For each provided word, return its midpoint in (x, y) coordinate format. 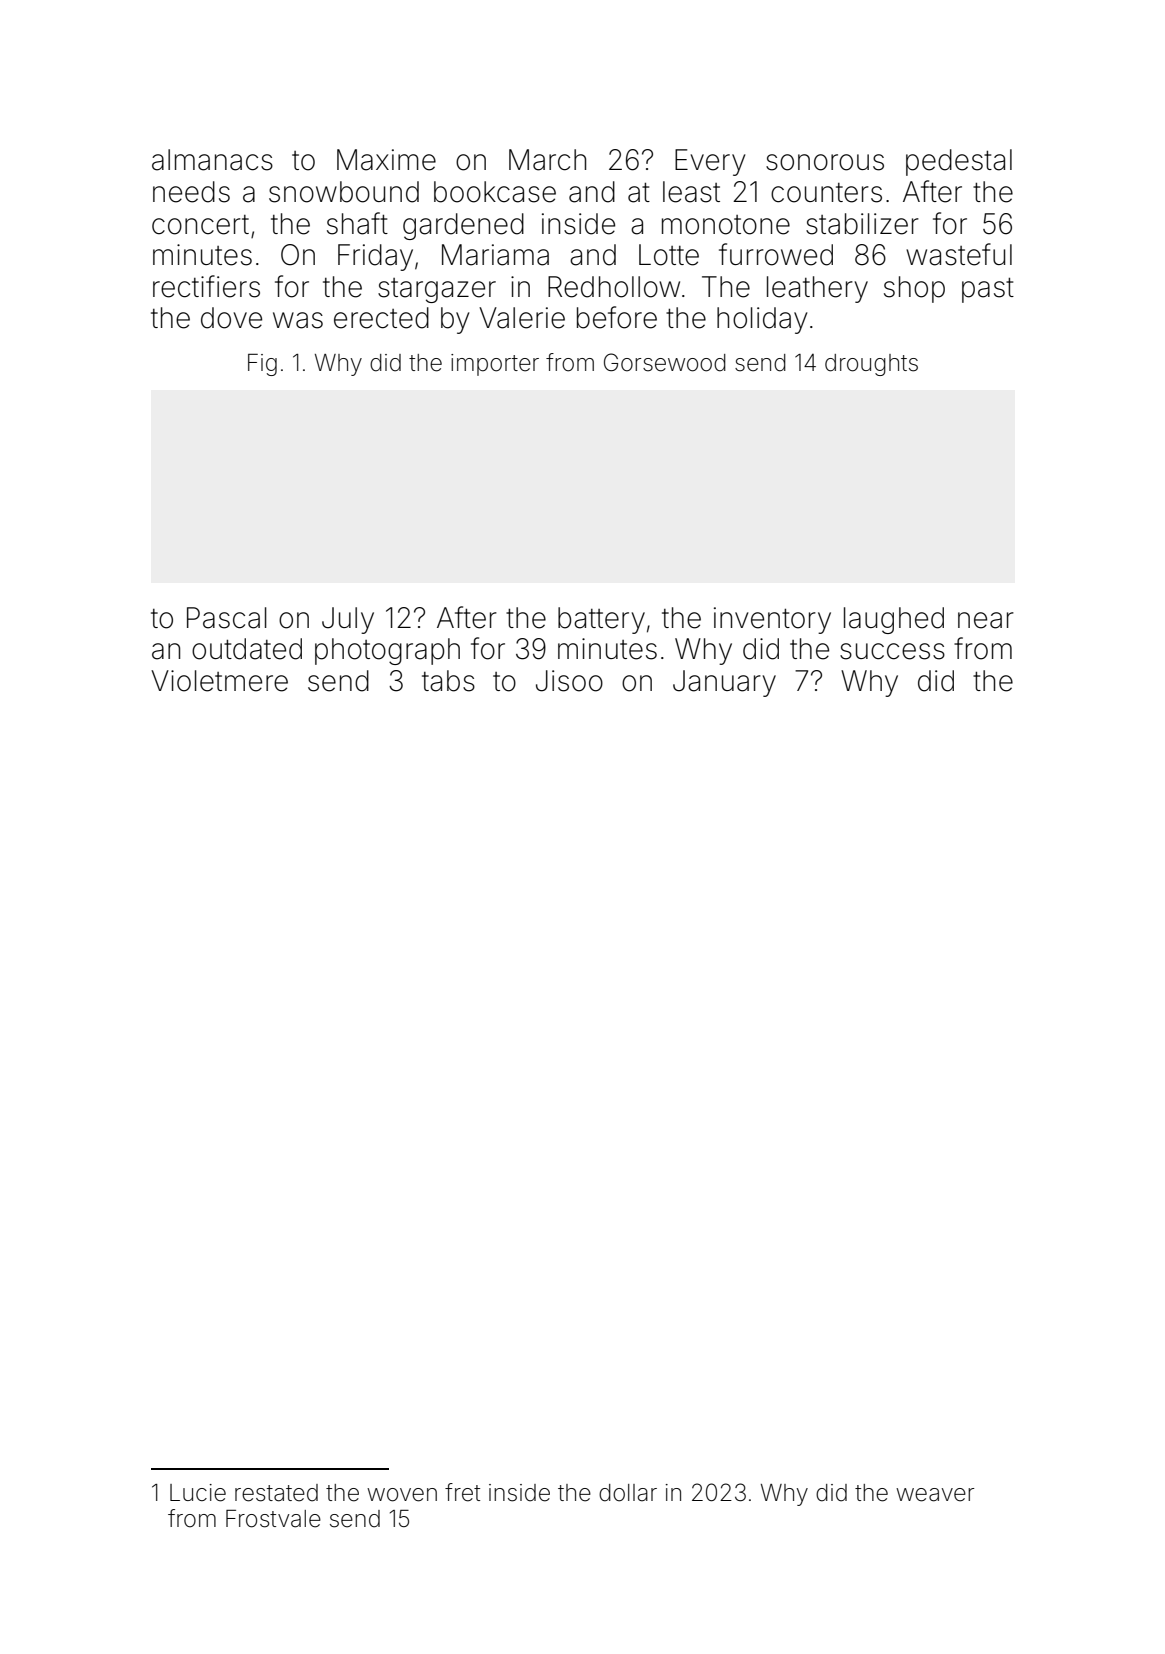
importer (495, 365)
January (724, 683)
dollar (628, 1493)
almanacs (212, 160)
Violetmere (219, 681)
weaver (935, 1495)
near (986, 620)
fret (462, 1492)
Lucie (198, 1493)
